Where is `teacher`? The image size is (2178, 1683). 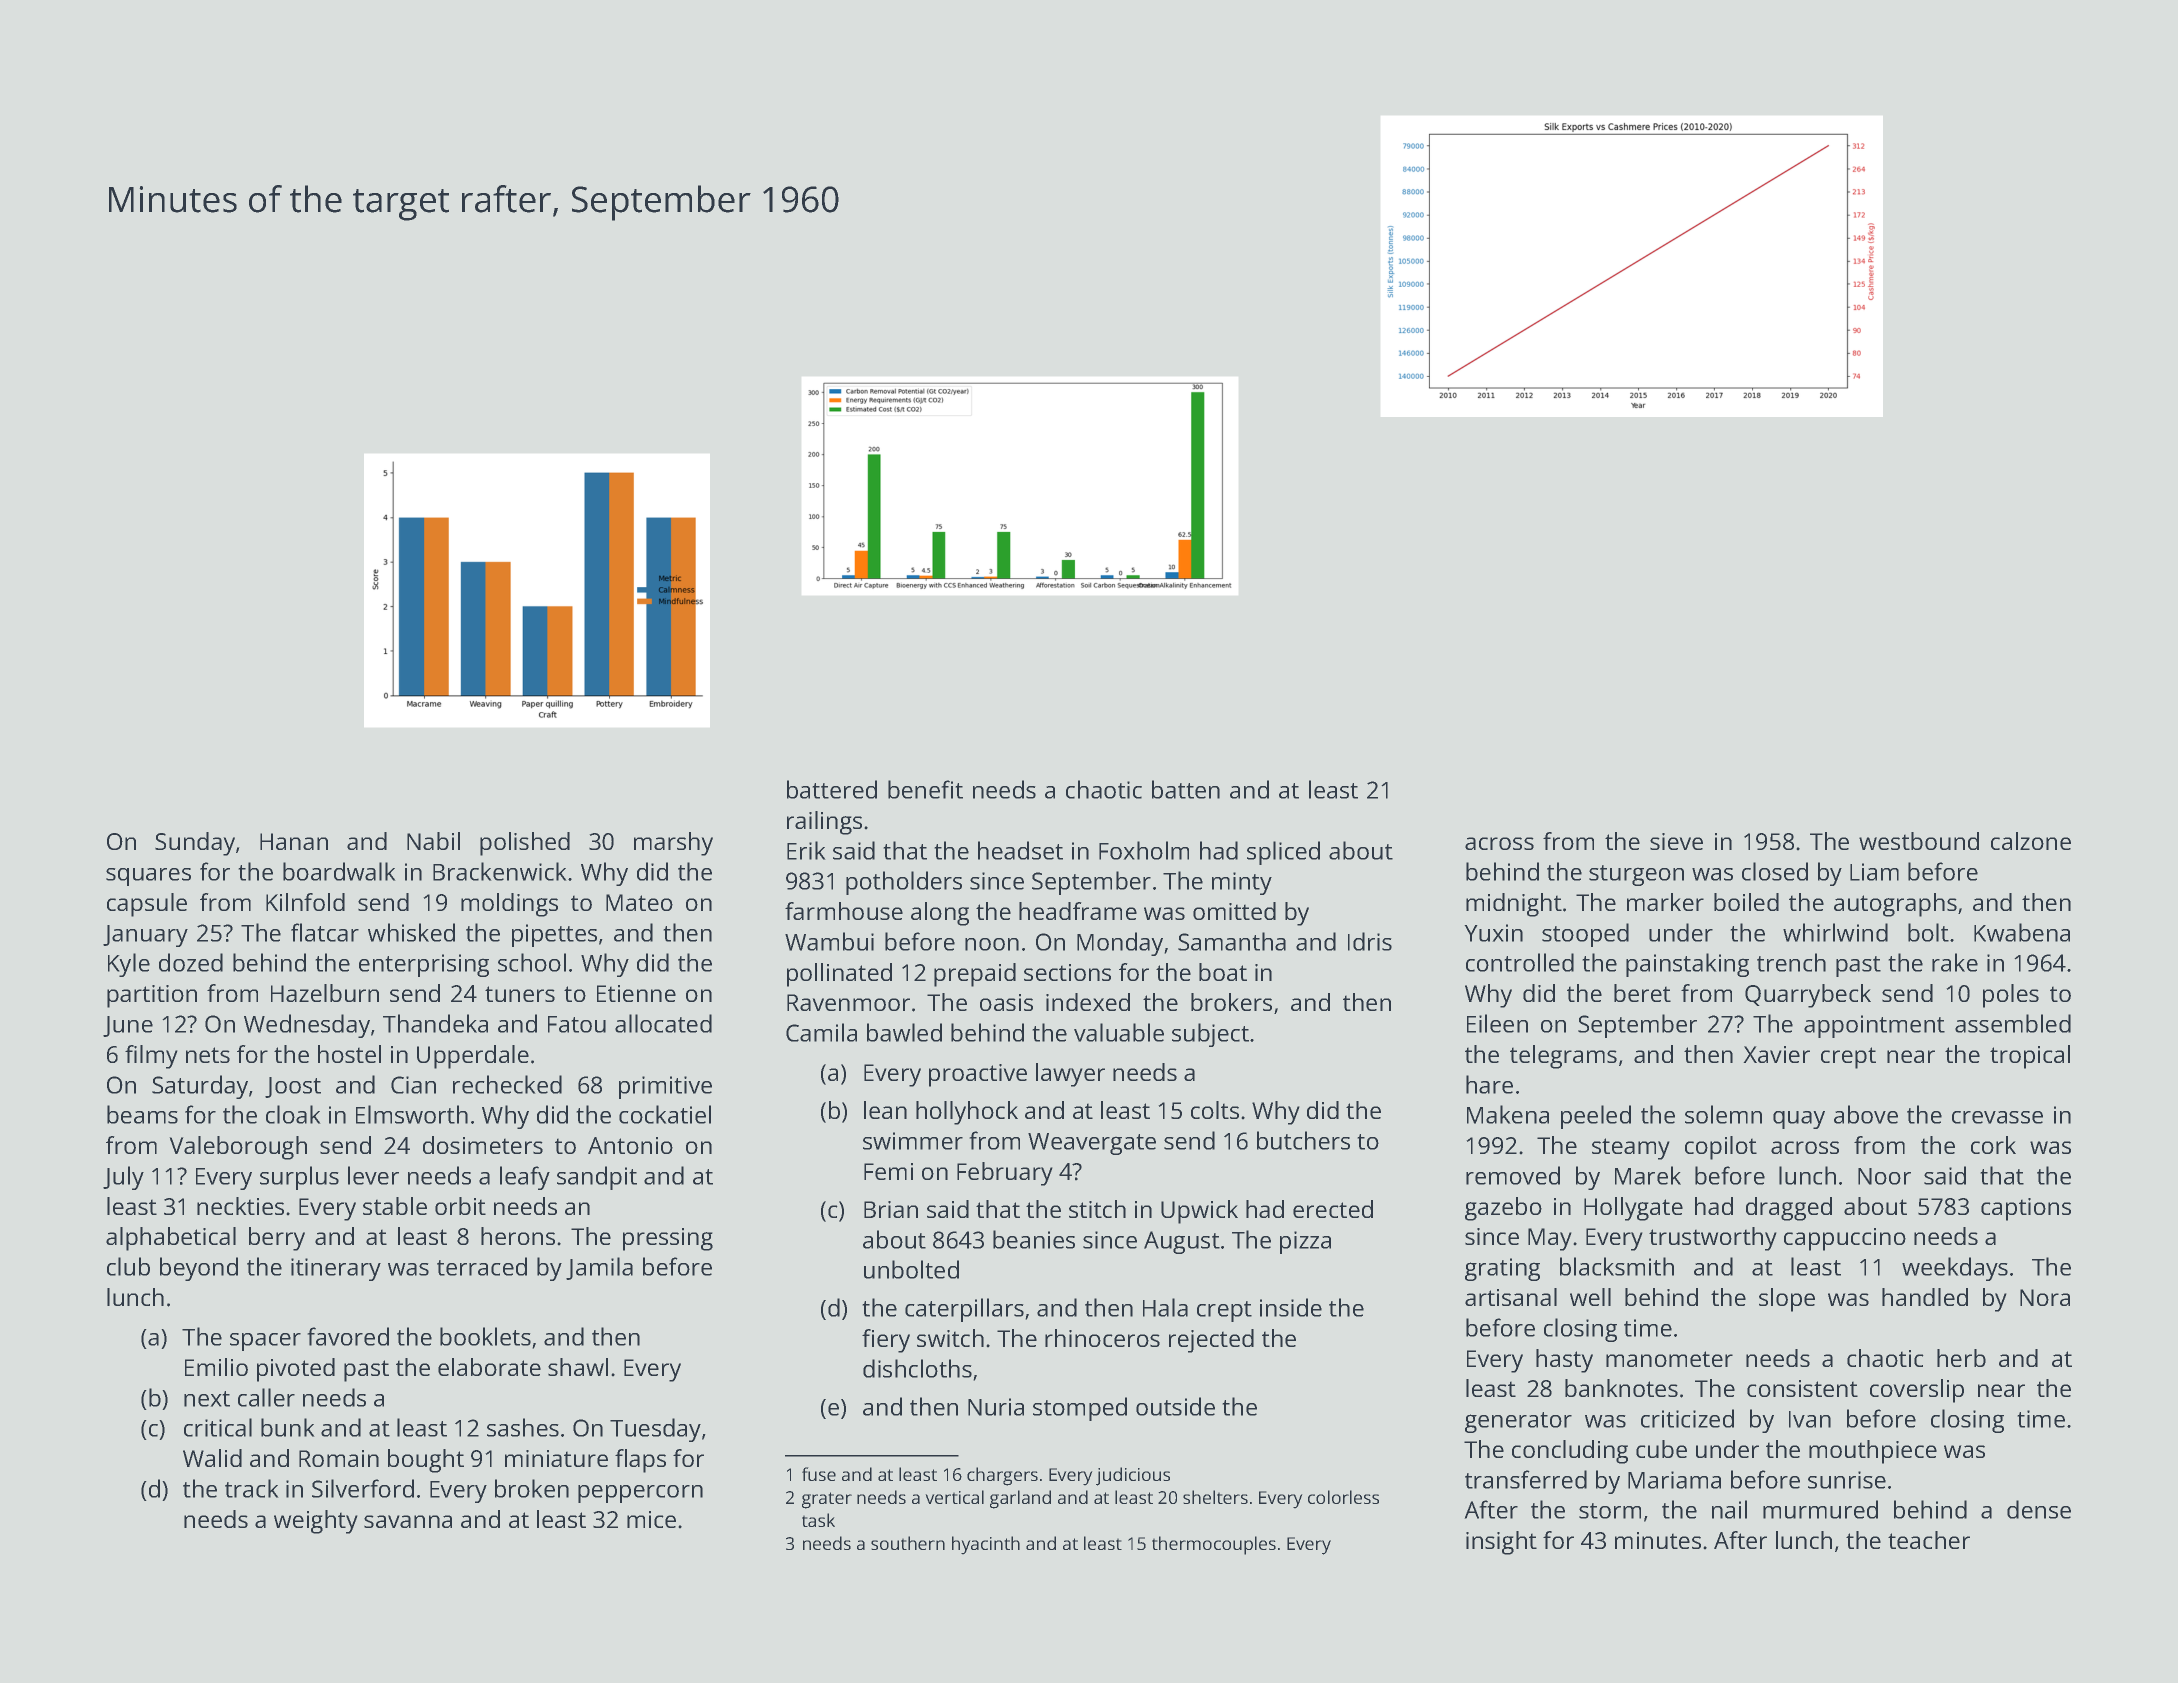 teacher is located at coordinates (1929, 1540).
